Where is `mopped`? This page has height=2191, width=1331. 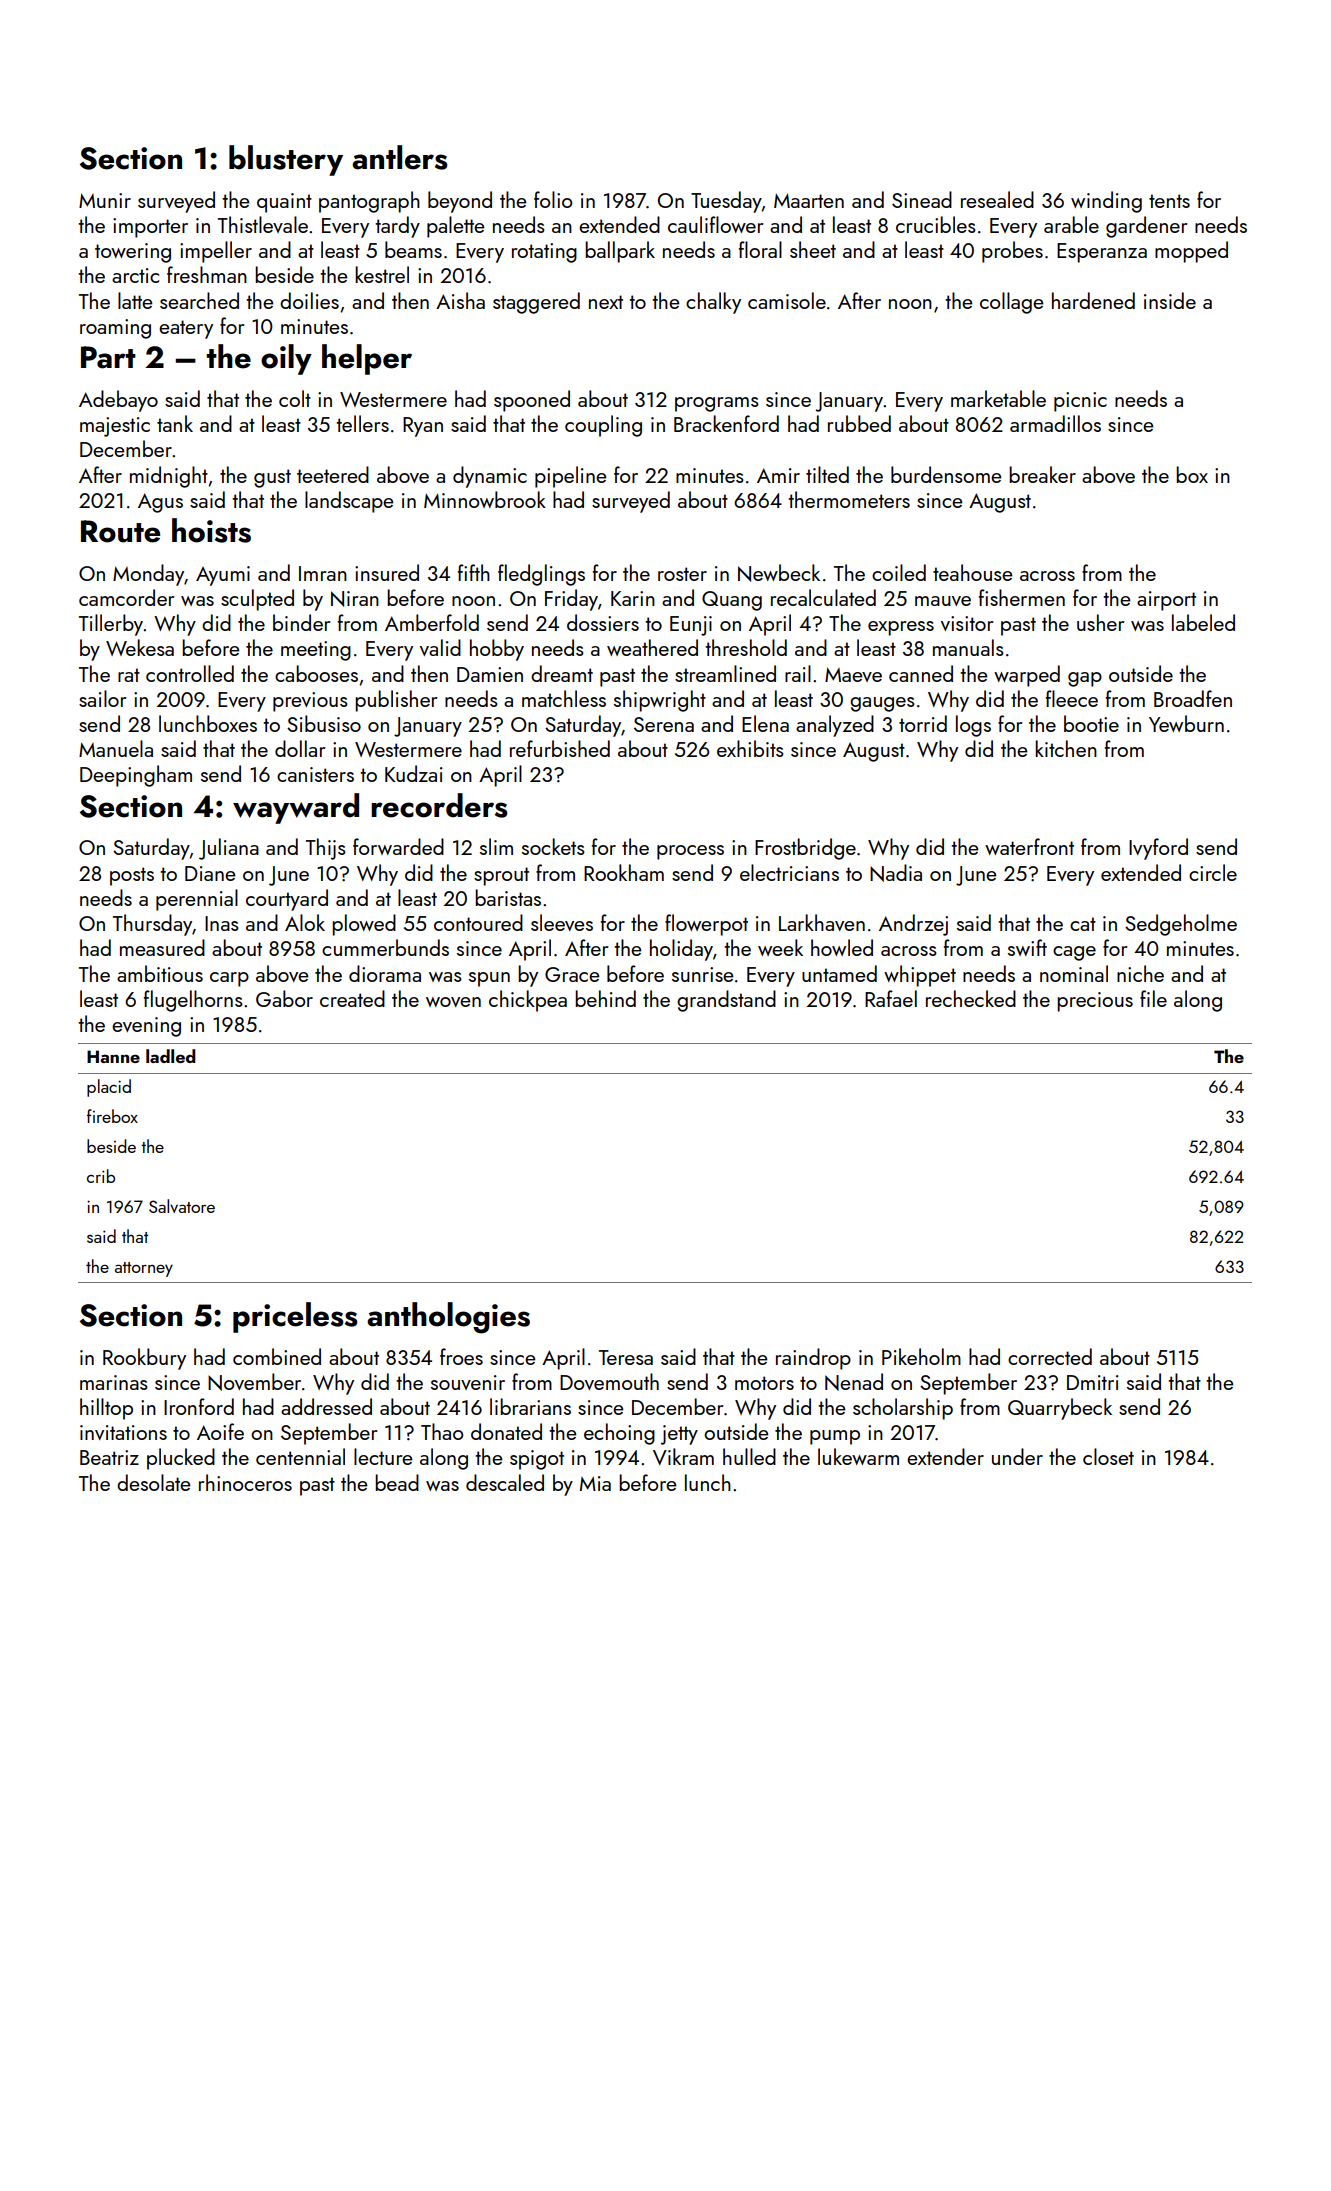 mopped is located at coordinates (1191, 252).
